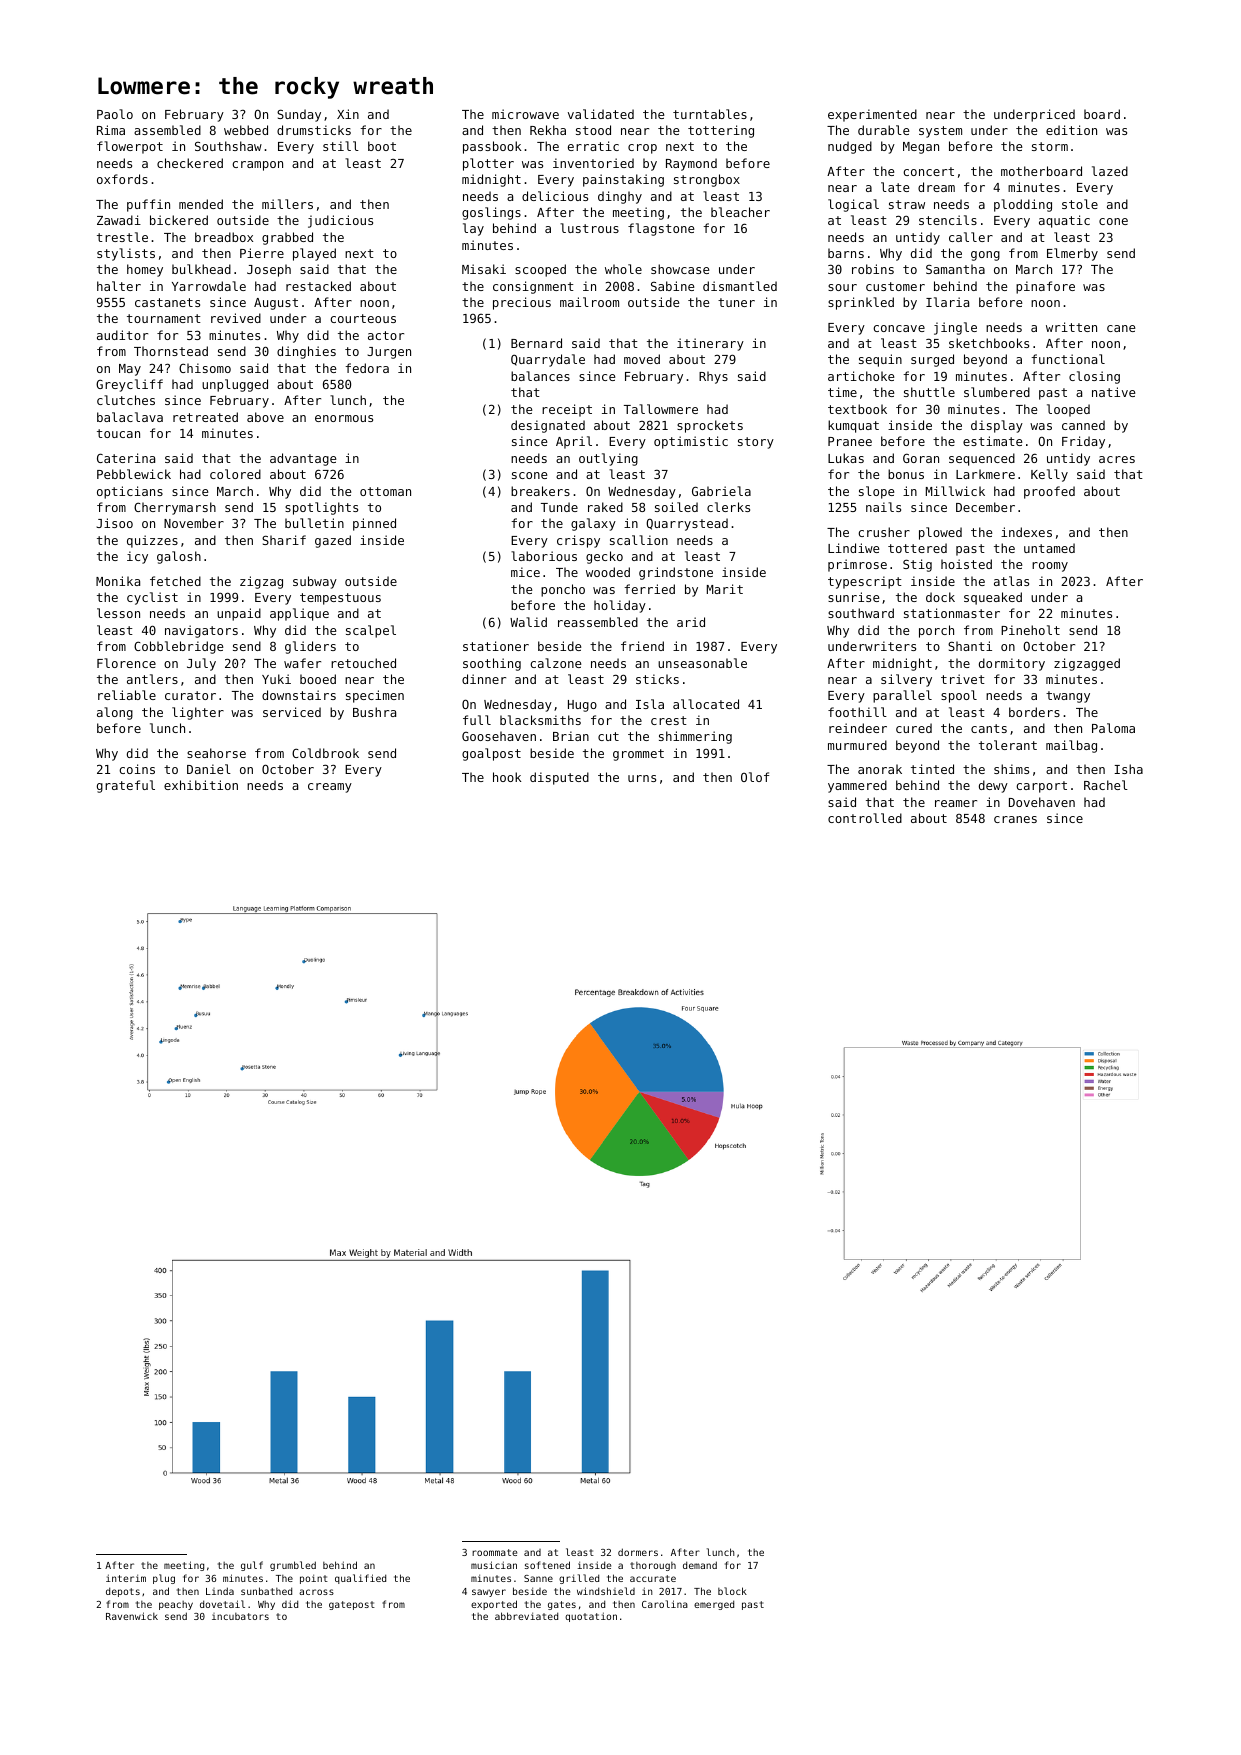 The width and height of the page is (1241, 1755). What do you see at coordinates (559, 778) in the page?
I see `disputed` at bounding box center [559, 778].
